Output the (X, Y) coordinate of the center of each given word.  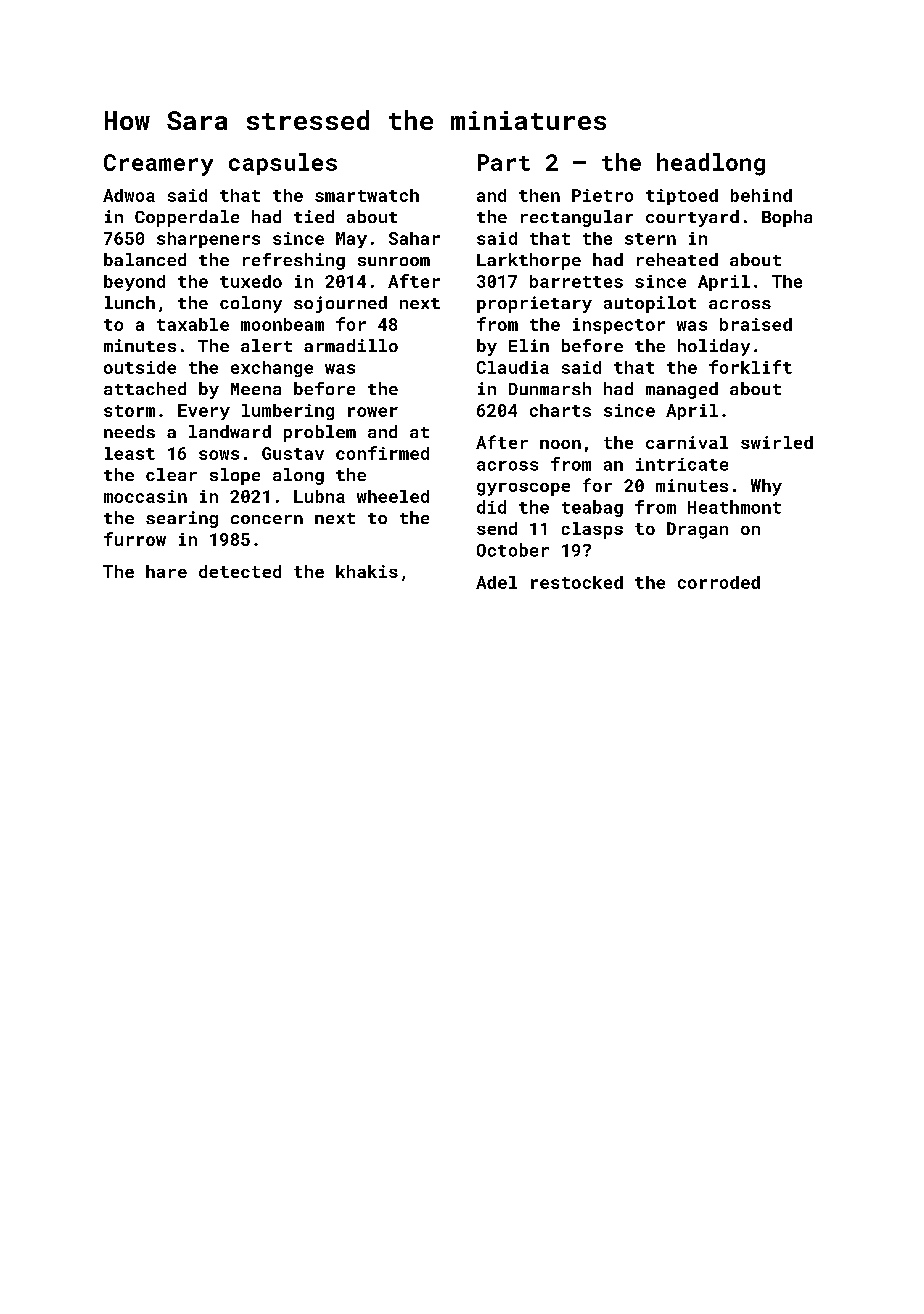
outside (140, 367)
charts (560, 410)
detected (240, 571)
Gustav (293, 453)
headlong (711, 164)
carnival (687, 442)
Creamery (158, 165)
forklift (750, 367)
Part (504, 162)
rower (373, 412)
